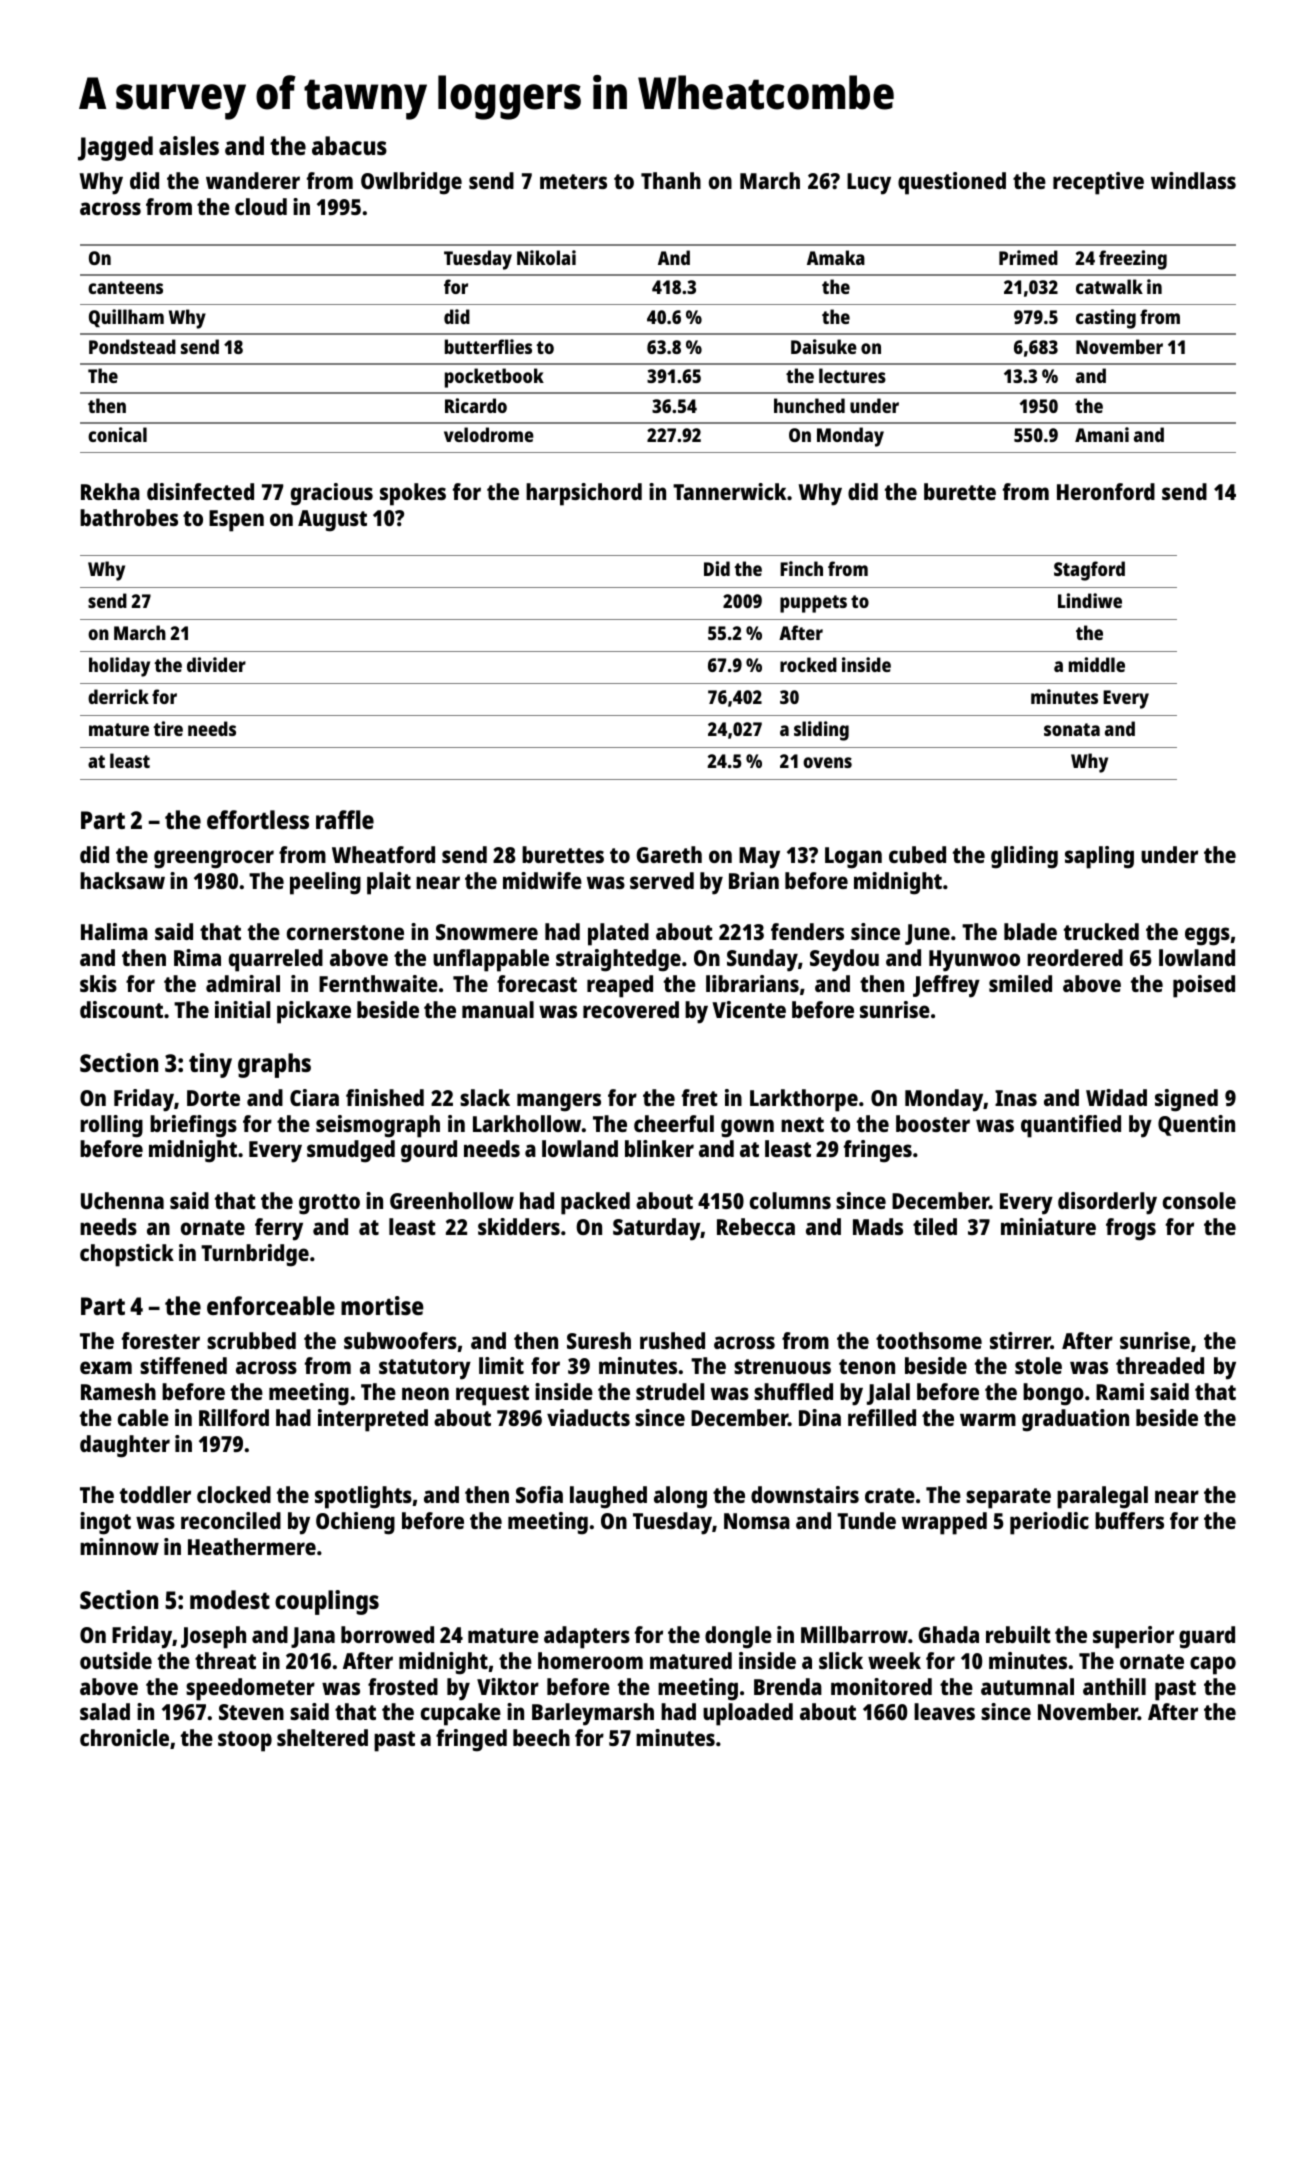  Describe the element at coordinates (738, 1637) in the screenshot. I see `dongle` at that location.
